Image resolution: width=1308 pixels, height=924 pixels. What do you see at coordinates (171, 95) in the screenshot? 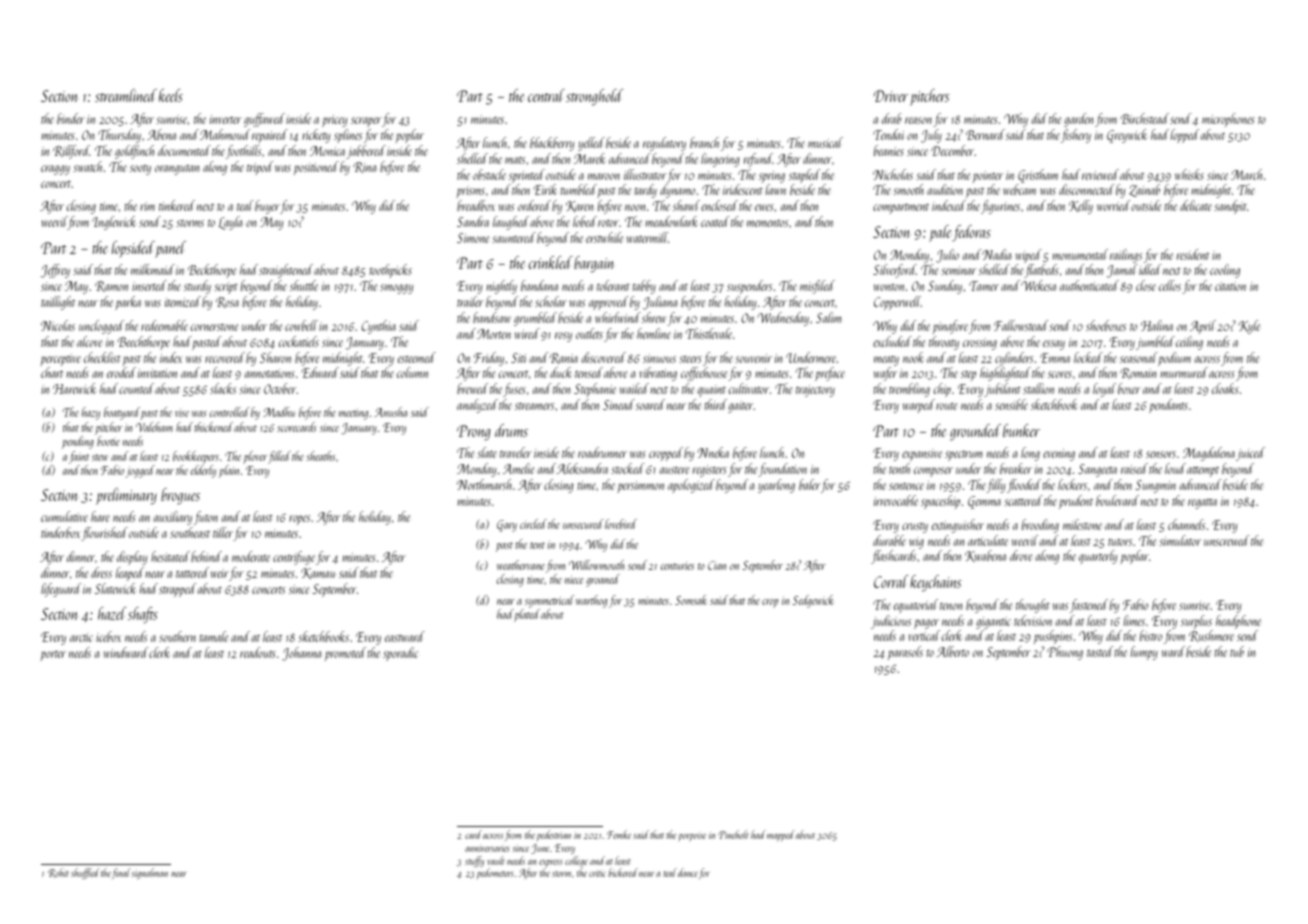
I see `keels` at bounding box center [171, 95].
